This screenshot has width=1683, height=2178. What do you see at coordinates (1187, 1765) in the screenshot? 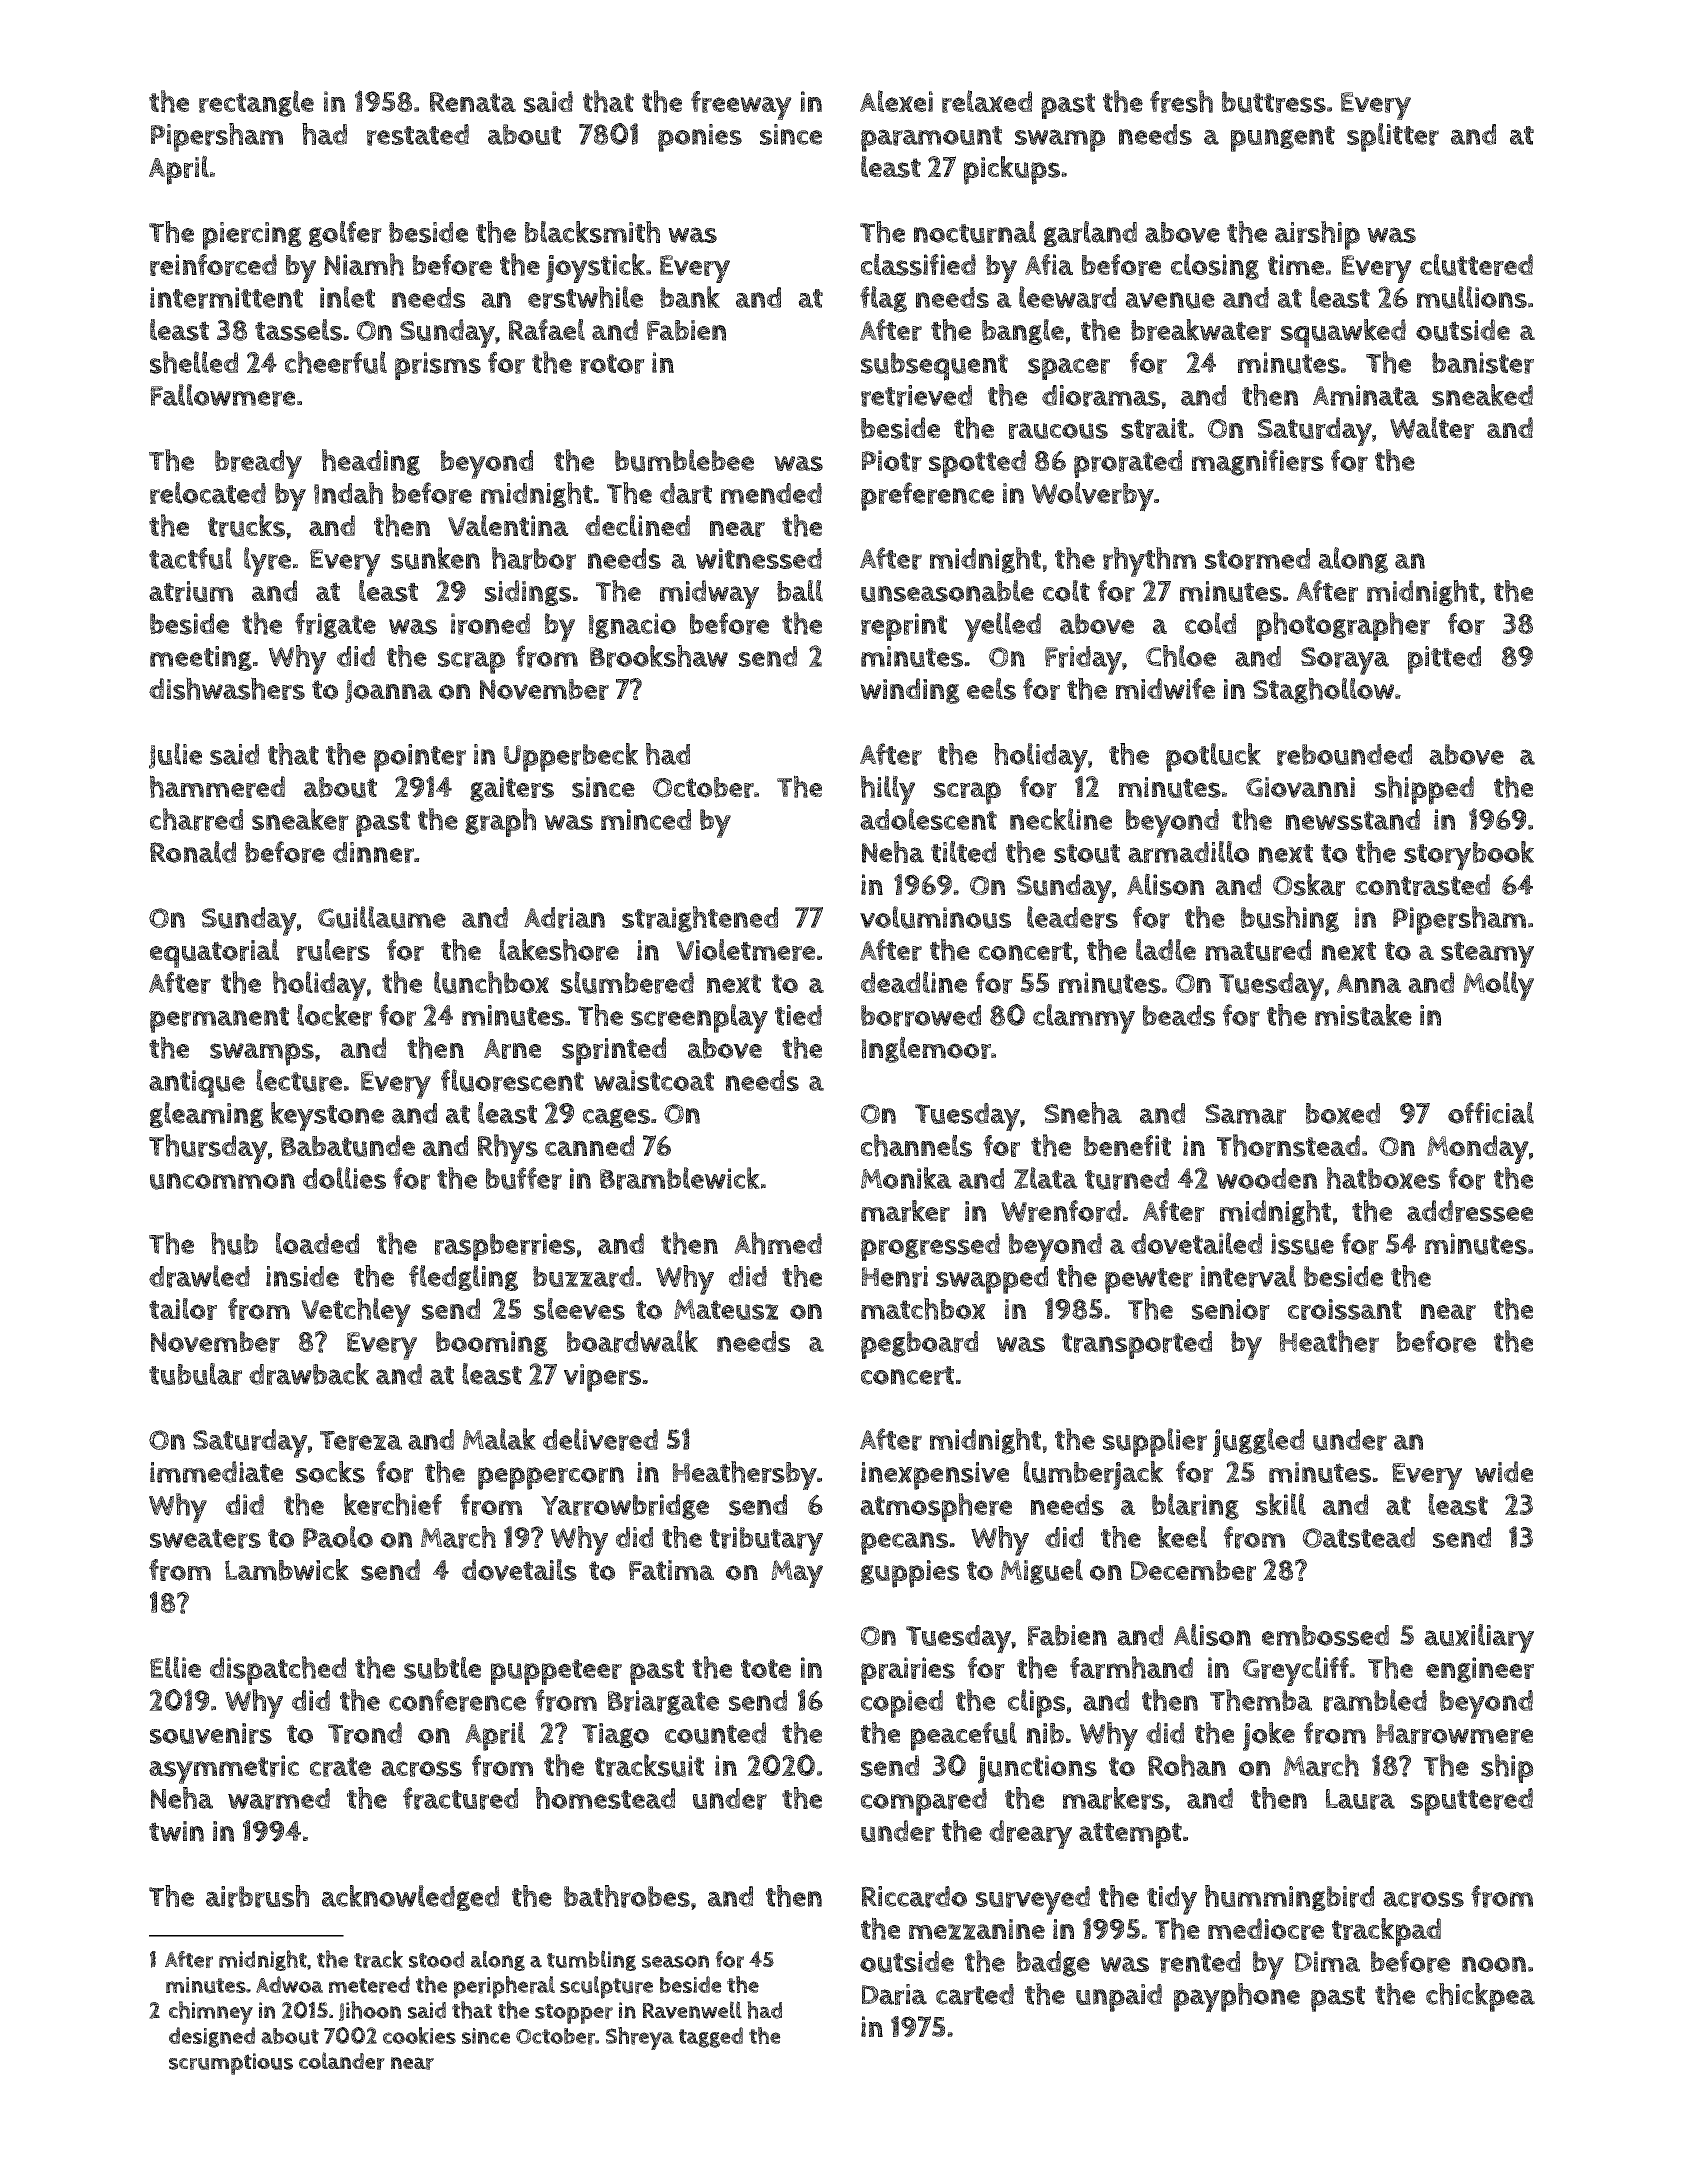
I see `Rohan` at bounding box center [1187, 1765].
